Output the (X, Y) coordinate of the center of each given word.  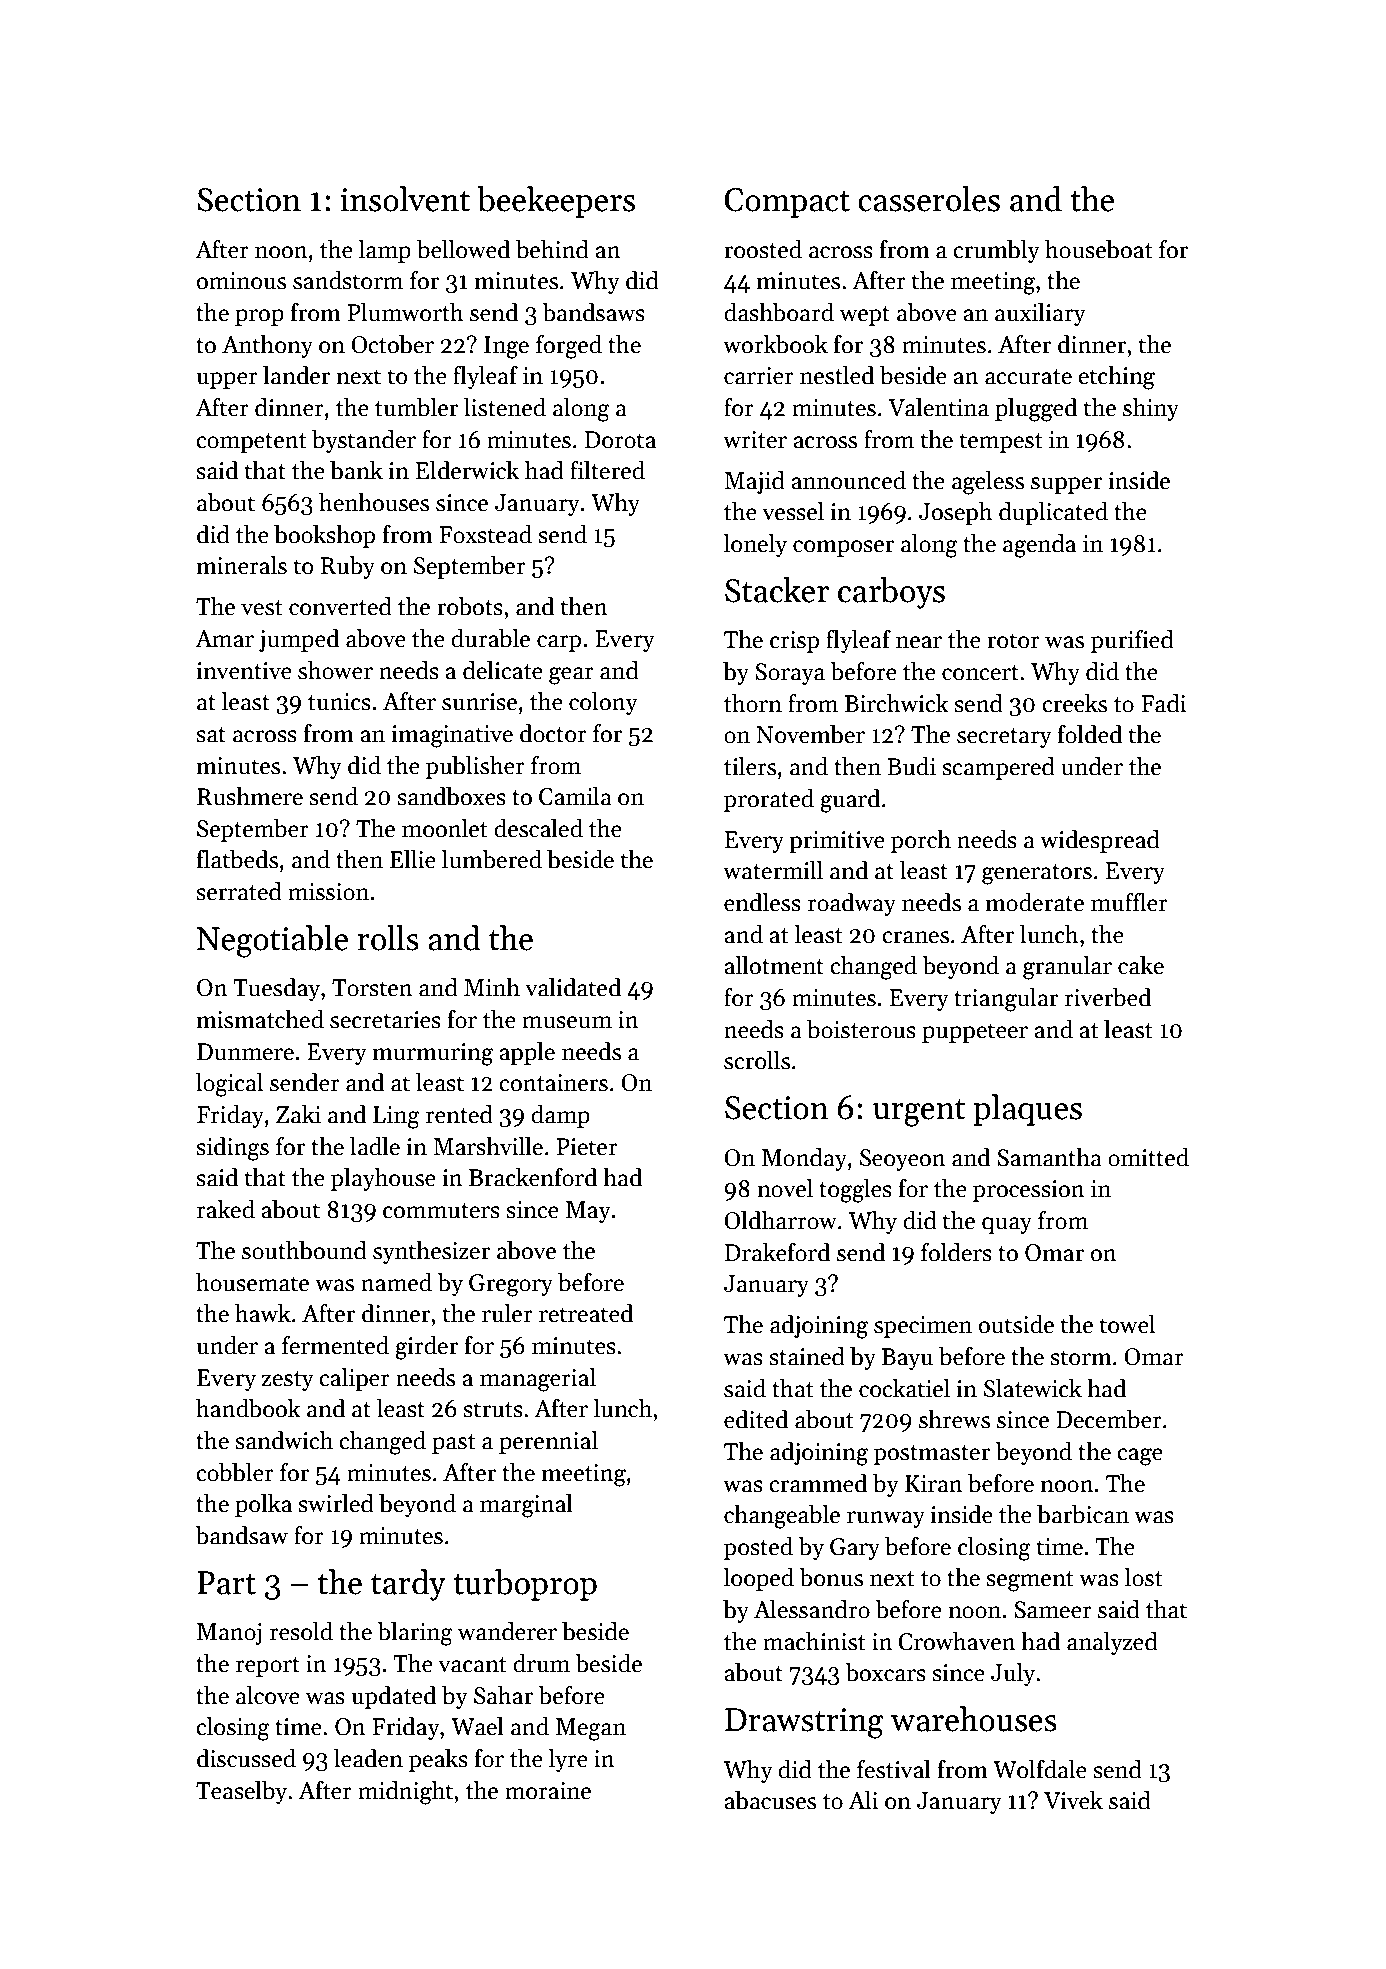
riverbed (1108, 997)
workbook (775, 344)
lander (296, 375)
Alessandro (812, 1609)
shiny (1151, 409)
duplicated (1053, 513)
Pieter (587, 1147)
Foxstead (485, 534)
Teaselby (241, 1792)
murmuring (433, 1054)
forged (569, 347)
